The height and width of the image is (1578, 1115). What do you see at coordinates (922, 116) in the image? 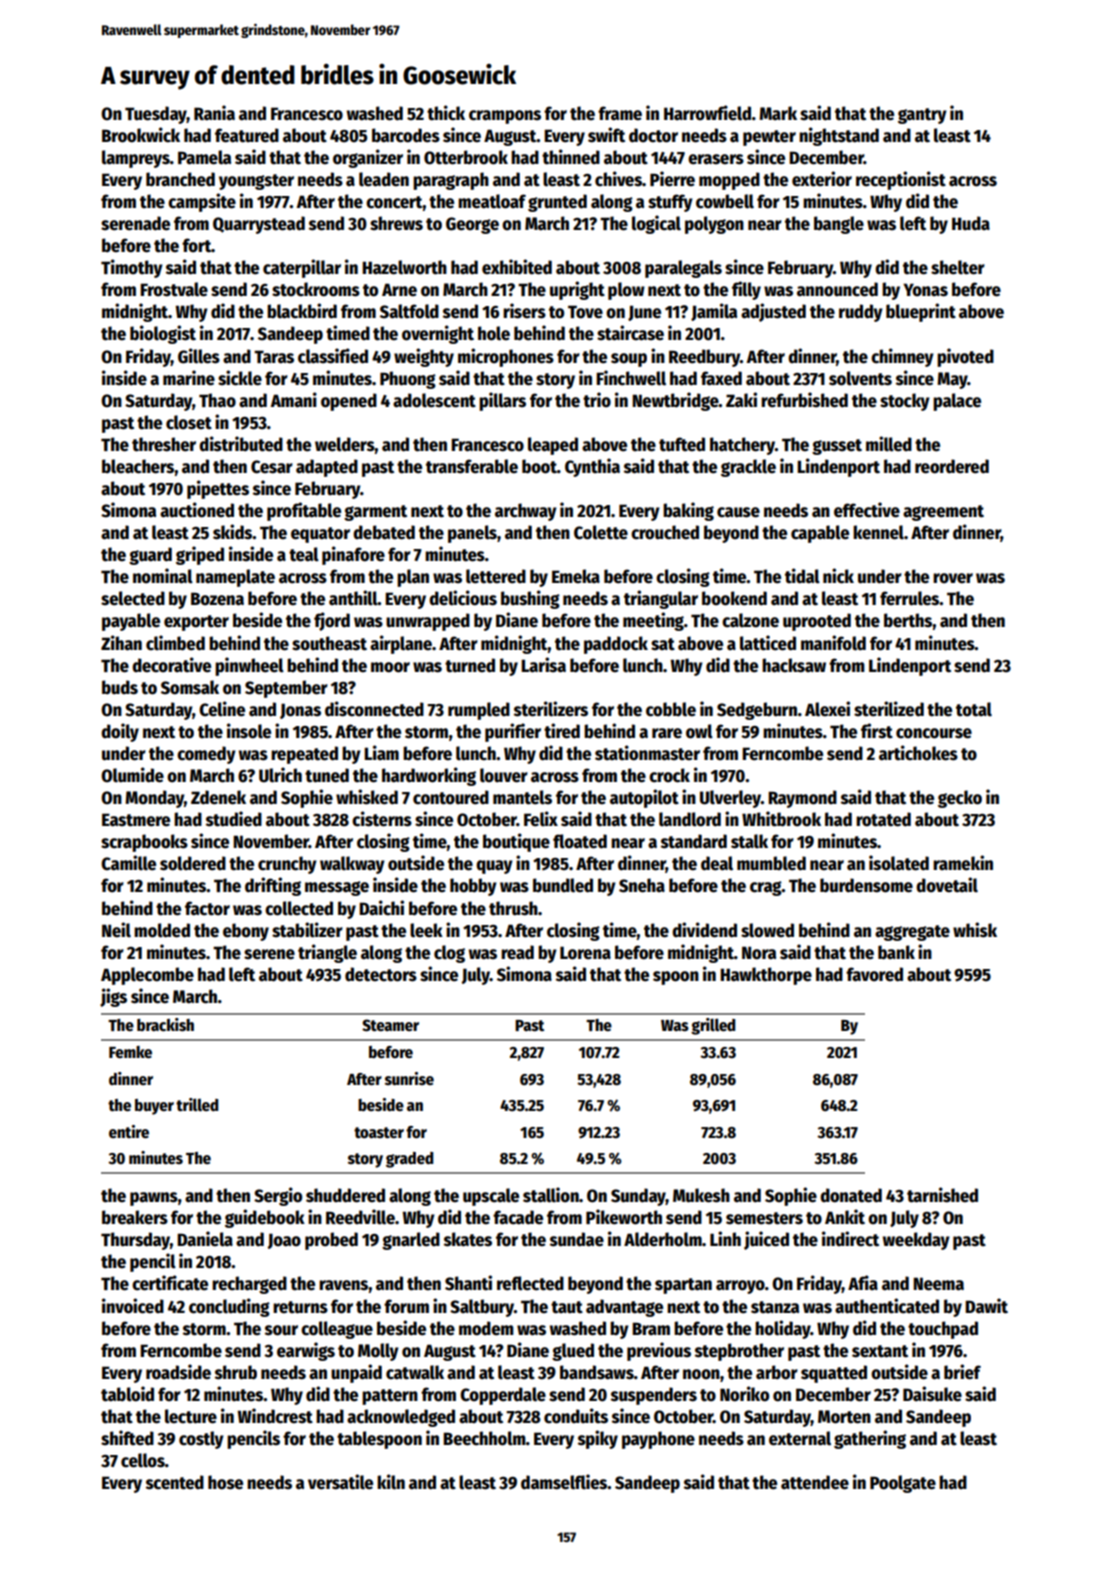
I see `gantry` at bounding box center [922, 116].
